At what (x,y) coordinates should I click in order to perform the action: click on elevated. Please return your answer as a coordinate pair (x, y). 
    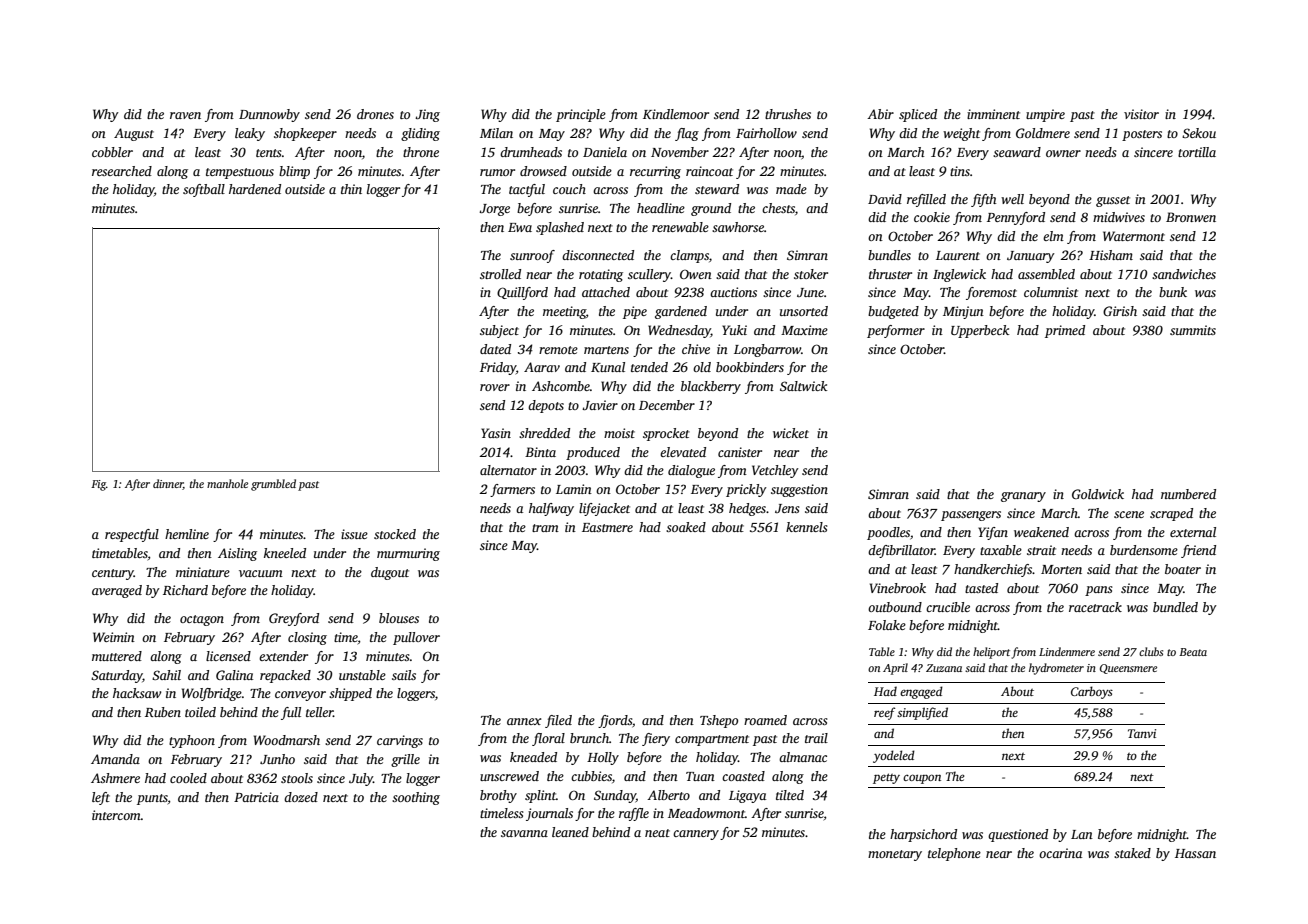
    Looking at the image, I should click on (683, 452).
